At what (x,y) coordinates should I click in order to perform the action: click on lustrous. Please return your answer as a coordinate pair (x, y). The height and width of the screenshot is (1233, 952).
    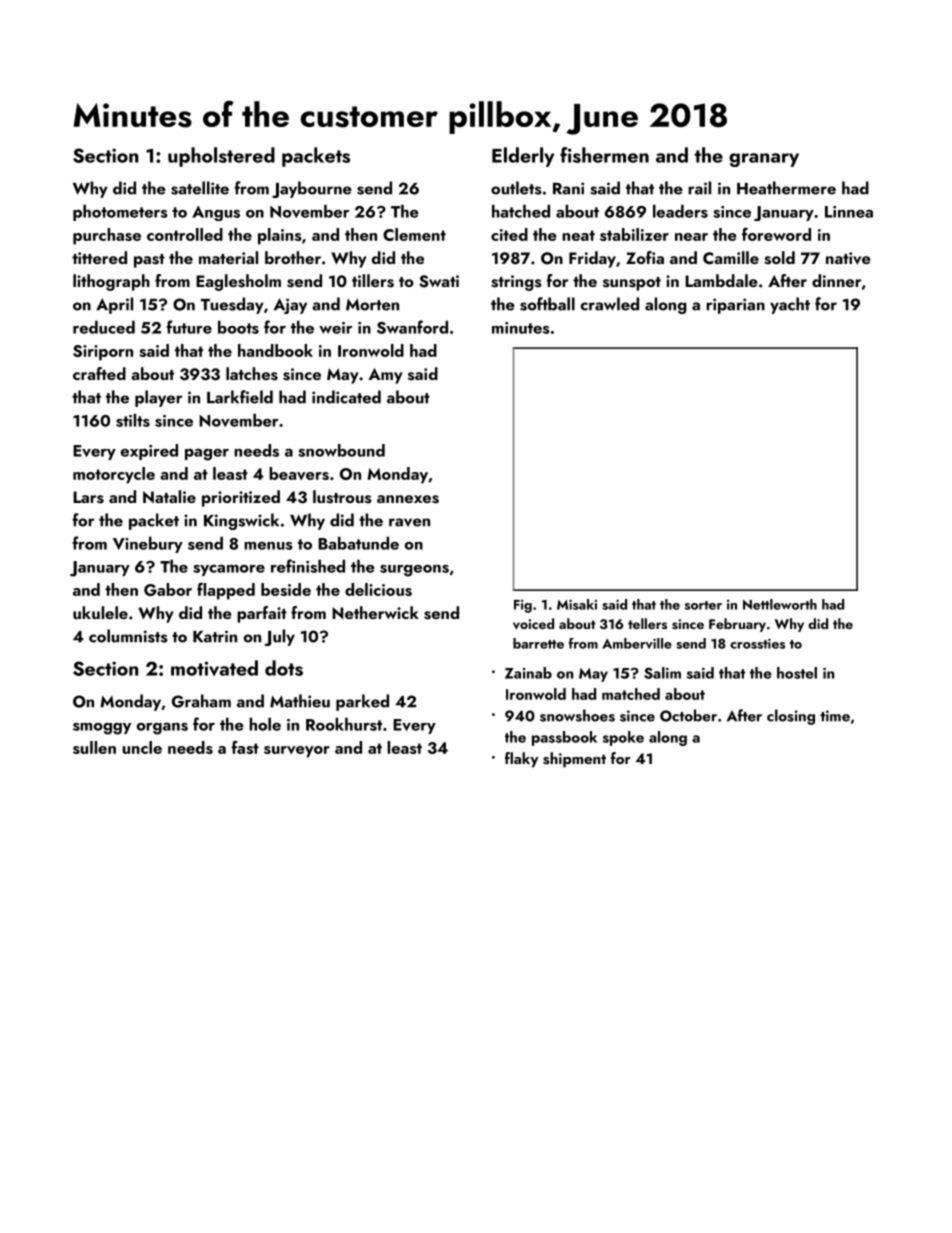
    Looking at the image, I should click on (342, 497).
